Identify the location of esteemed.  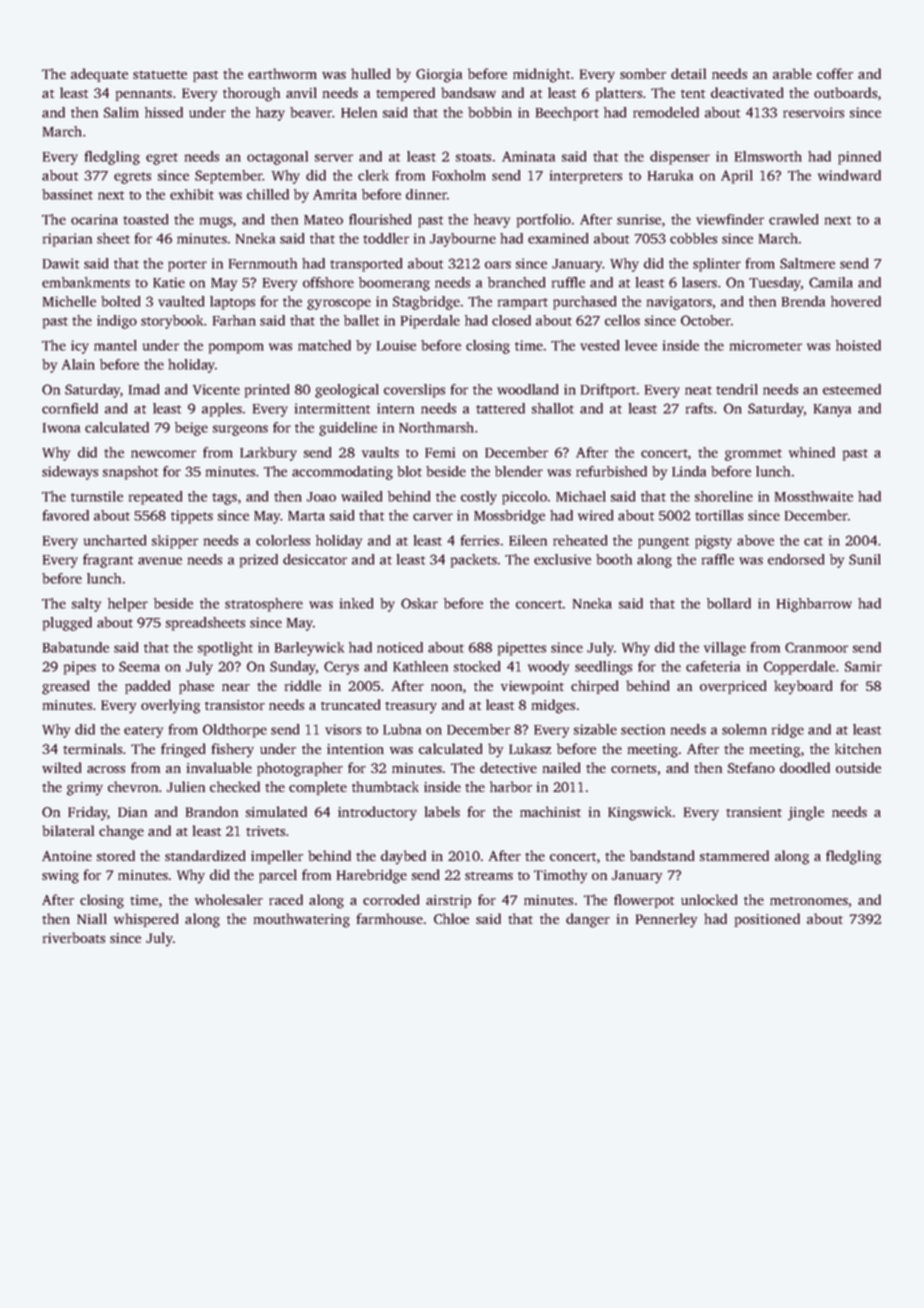
(852, 389).
